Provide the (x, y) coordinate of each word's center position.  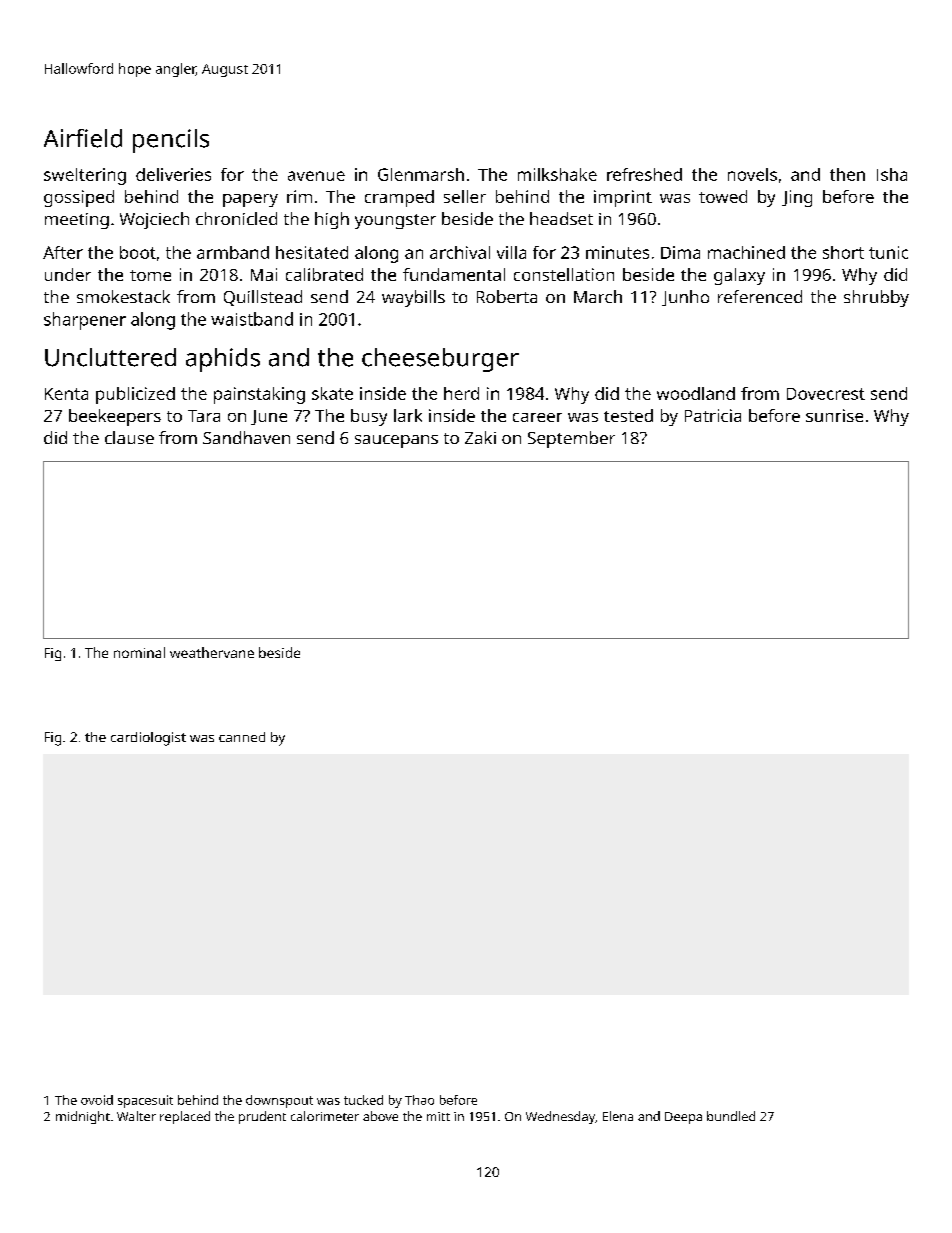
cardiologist (148, 739)
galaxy (739, 276)
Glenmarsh (421, 174)
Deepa (683, 1118)
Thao (419, 1100)
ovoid (97, 1100)
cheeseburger (440, 360)
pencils (171, 141)
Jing (797, 198)
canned (242, 737)
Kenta (66, 394)
